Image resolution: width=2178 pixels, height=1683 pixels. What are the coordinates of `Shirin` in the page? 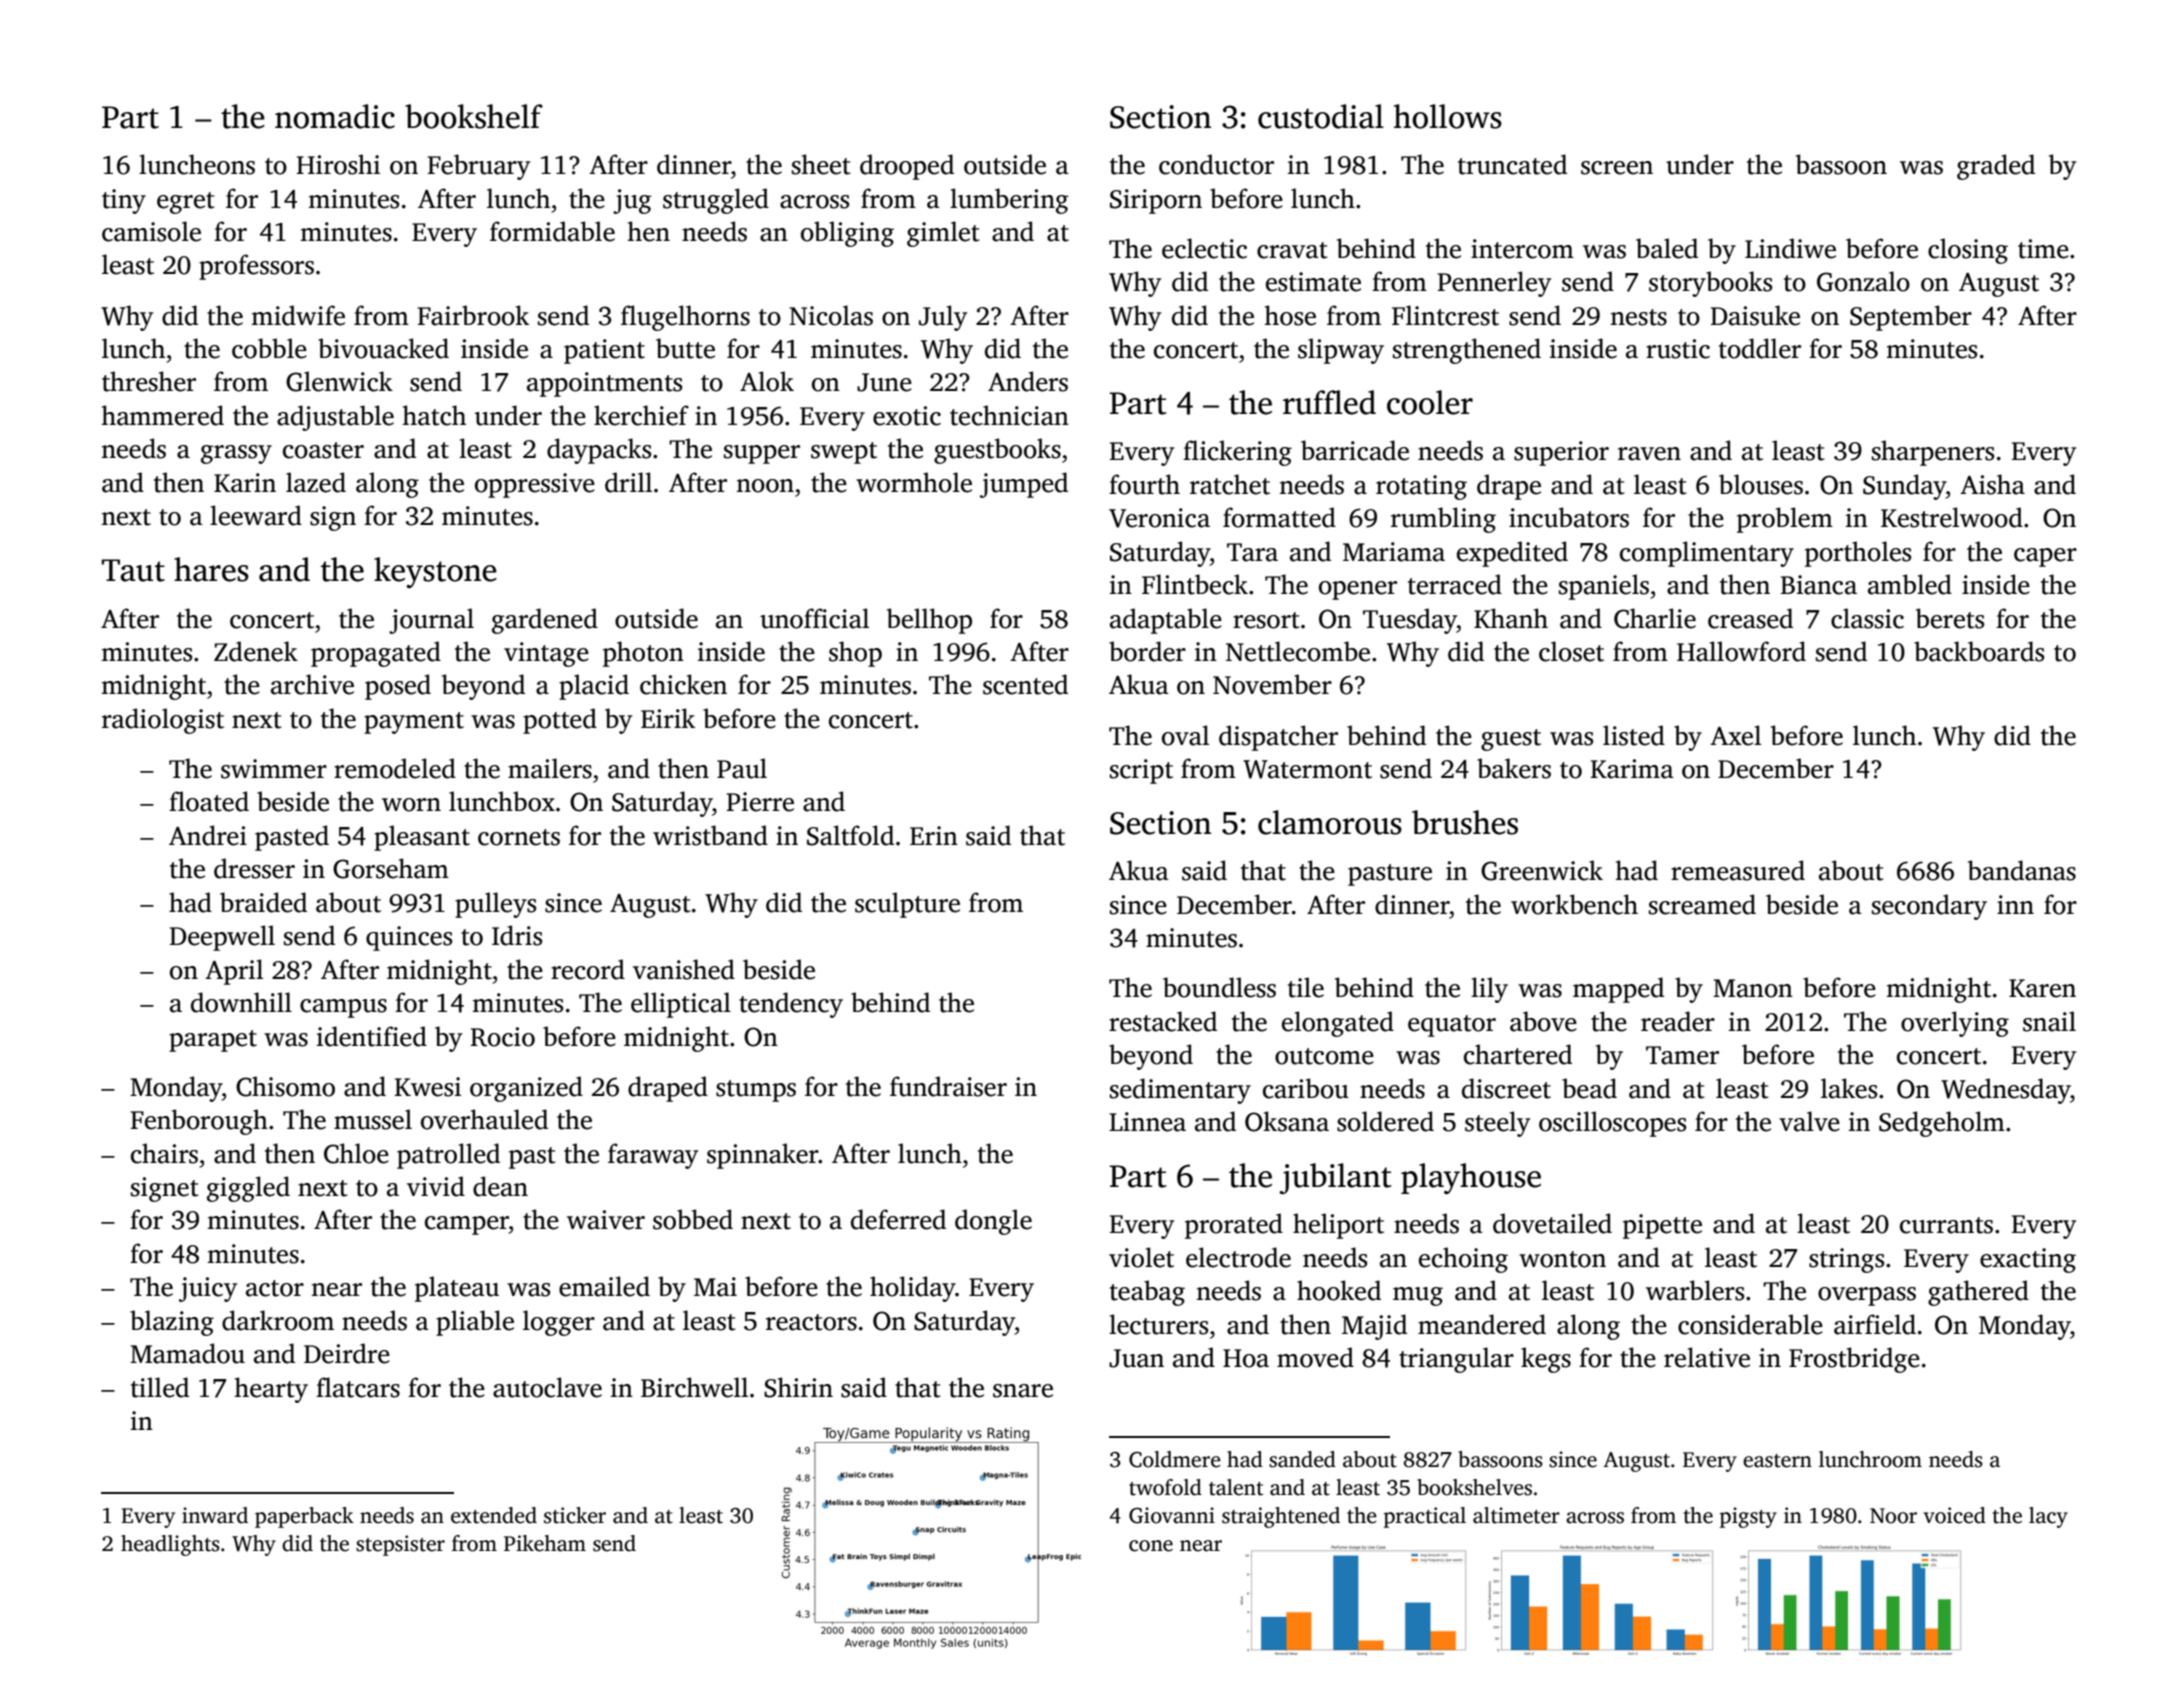 It's located at (798, 1387).
